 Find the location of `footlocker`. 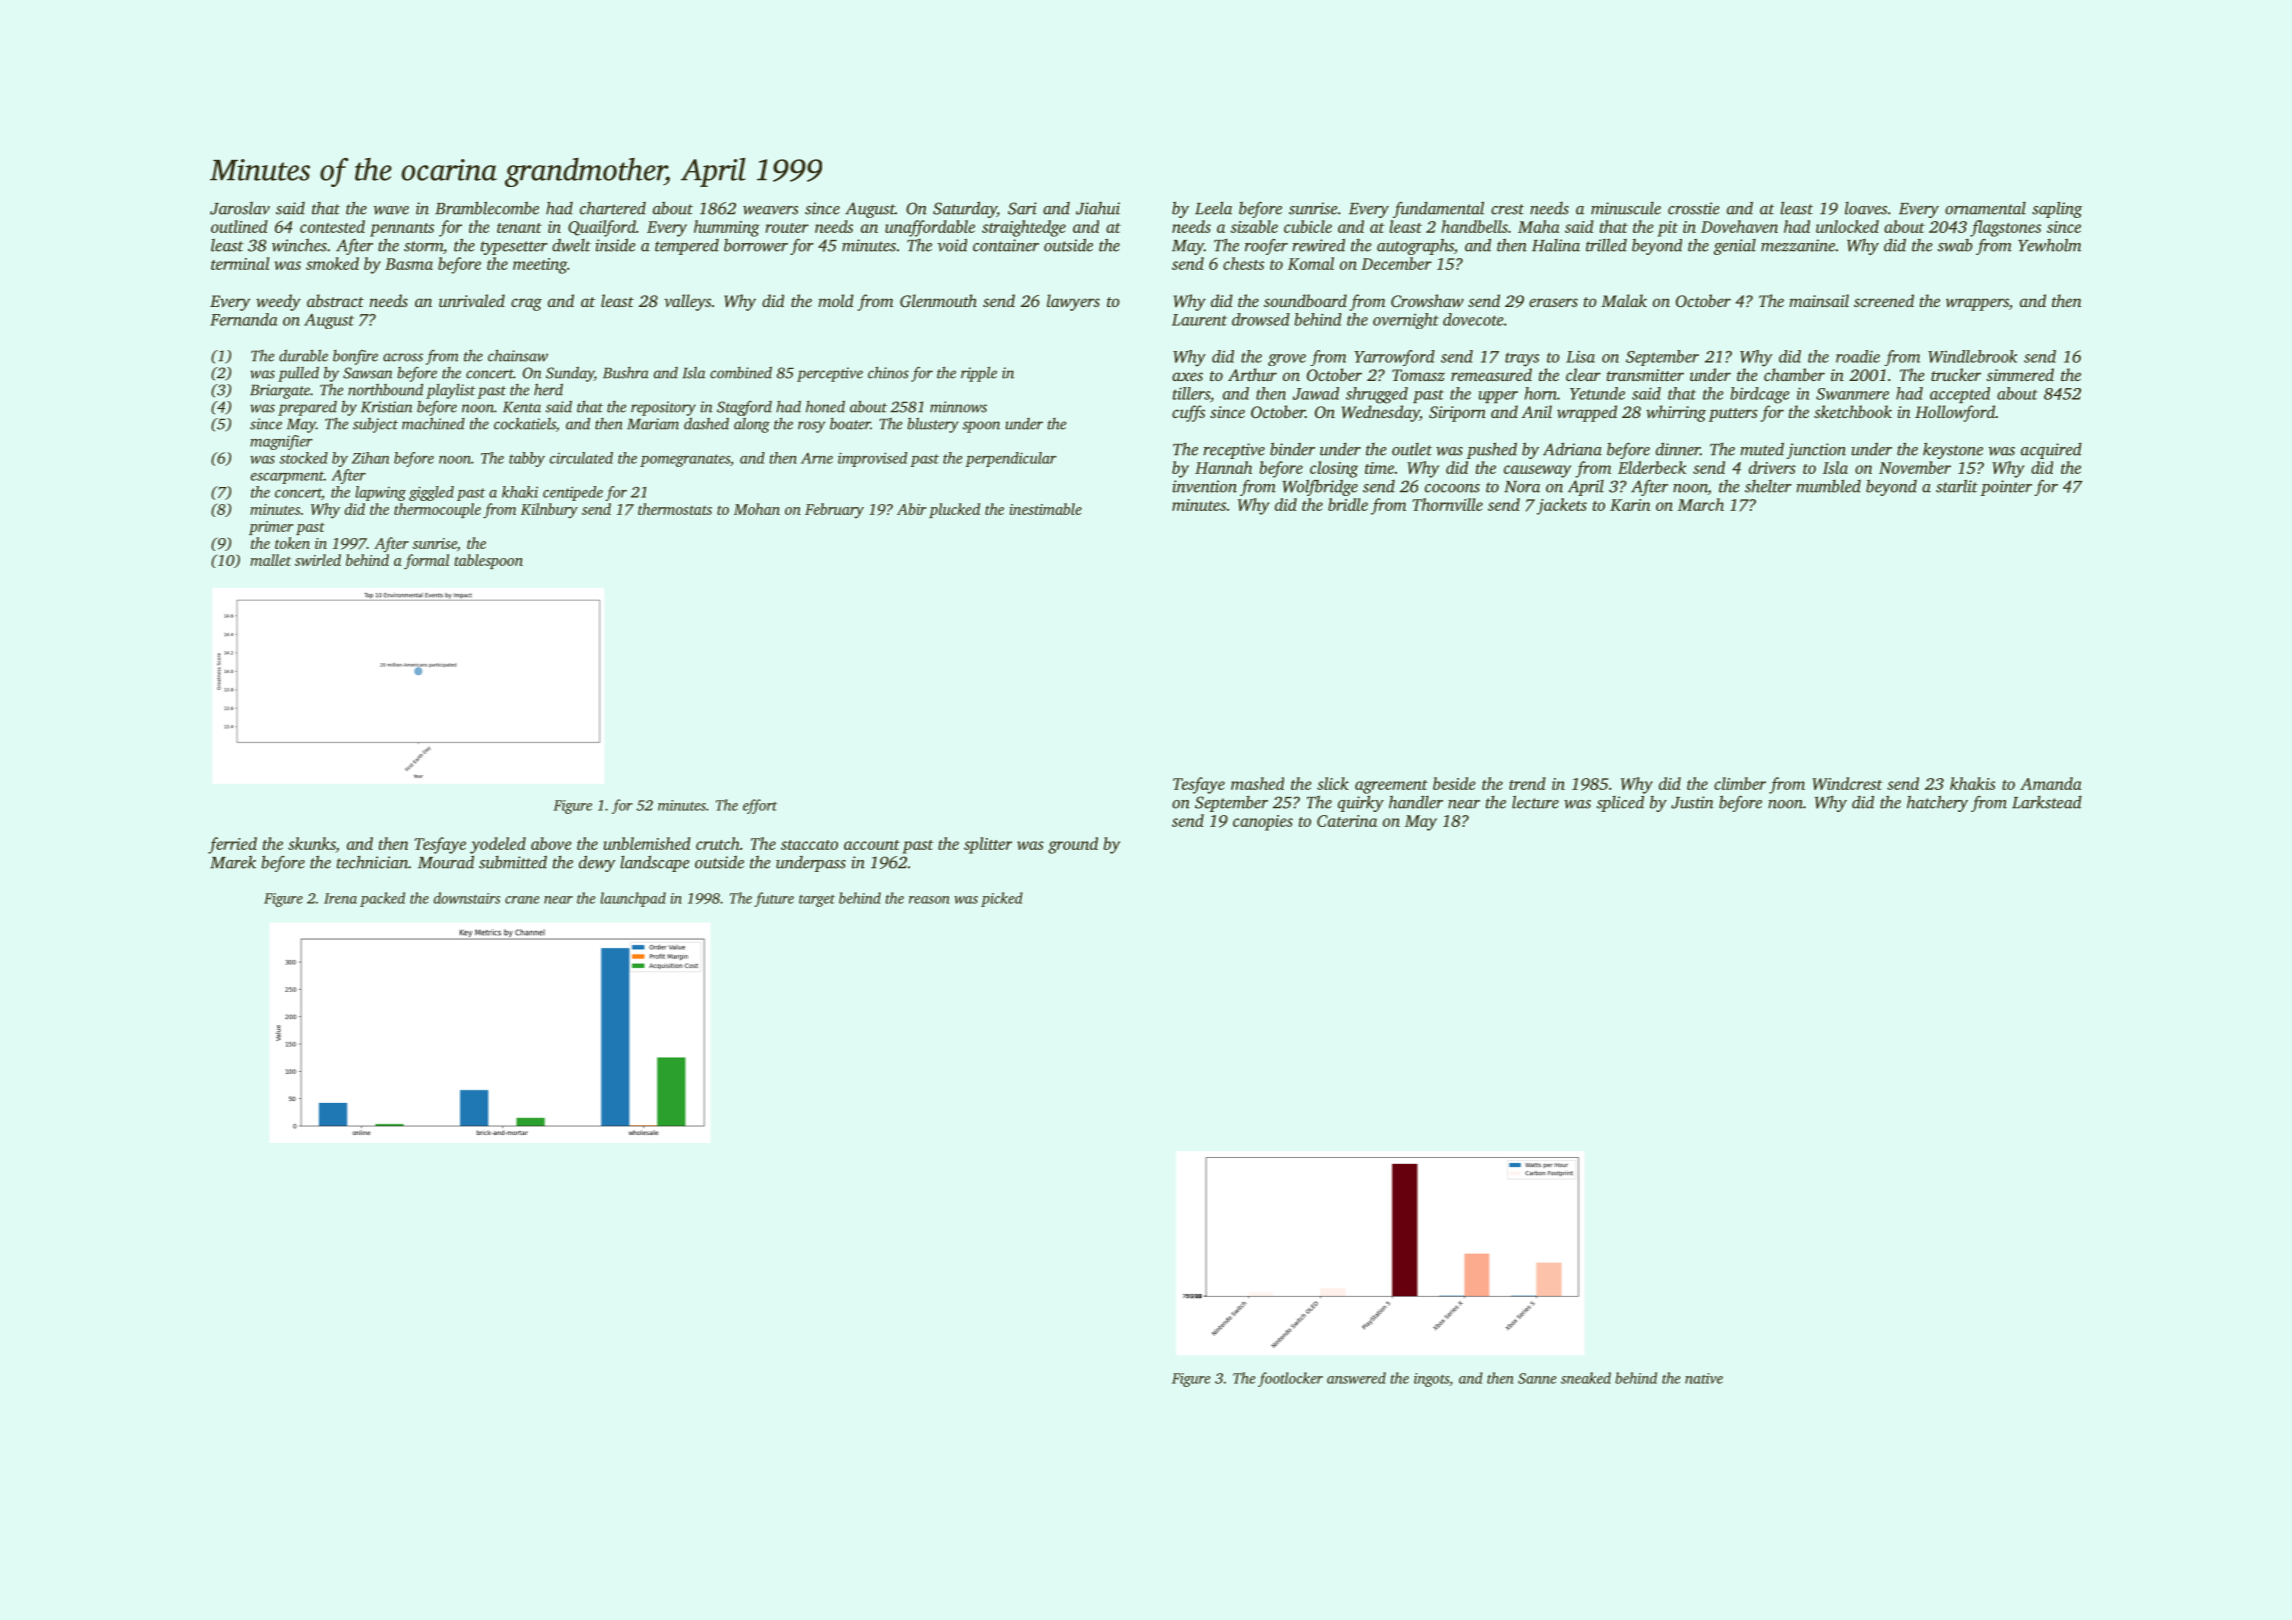

footlocker is located at coordinates (1290, 1379).
